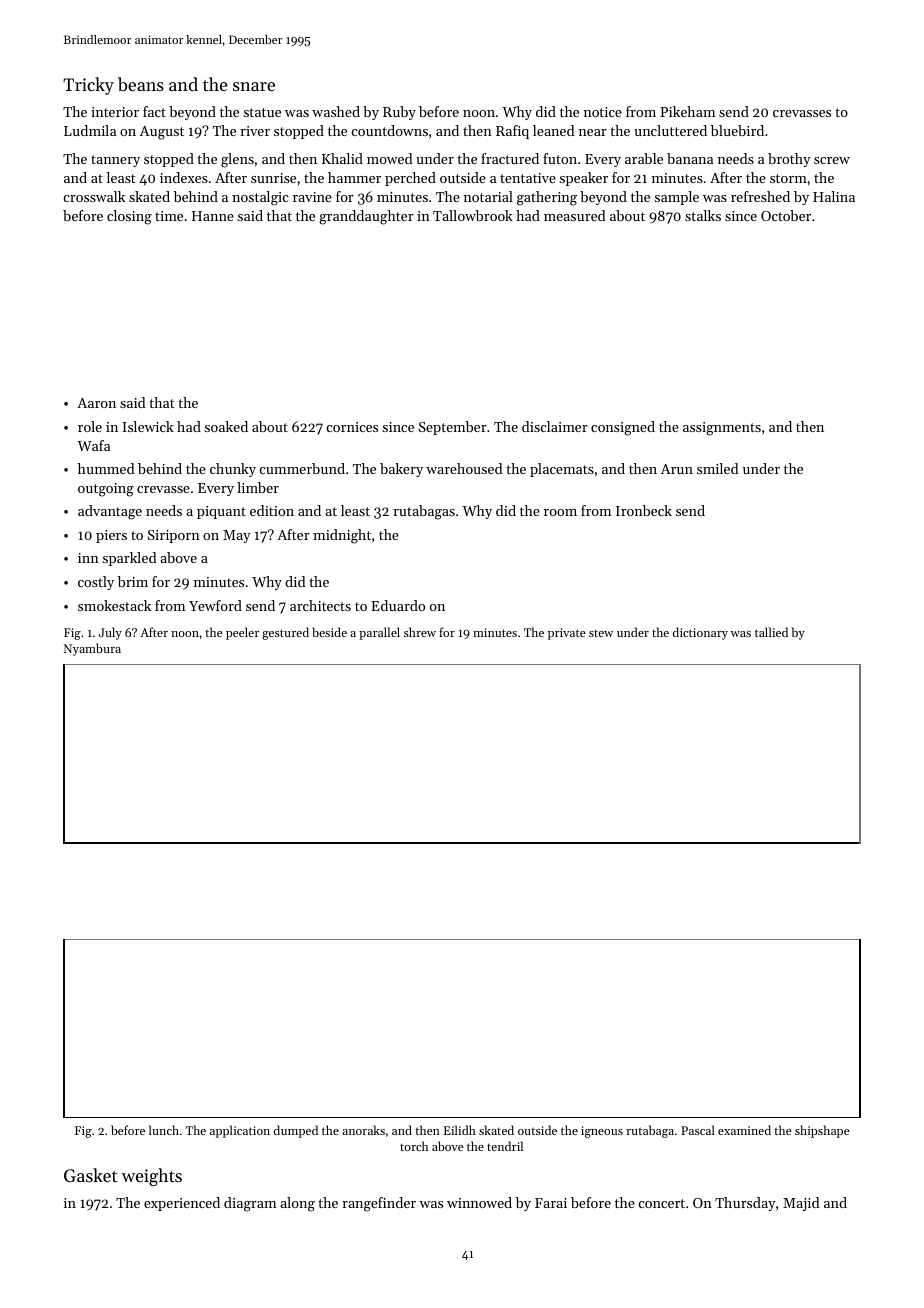 Image resolution: width=924 pixels, height=1308 pixels. I want to click on examined, so click(744, 1130).
